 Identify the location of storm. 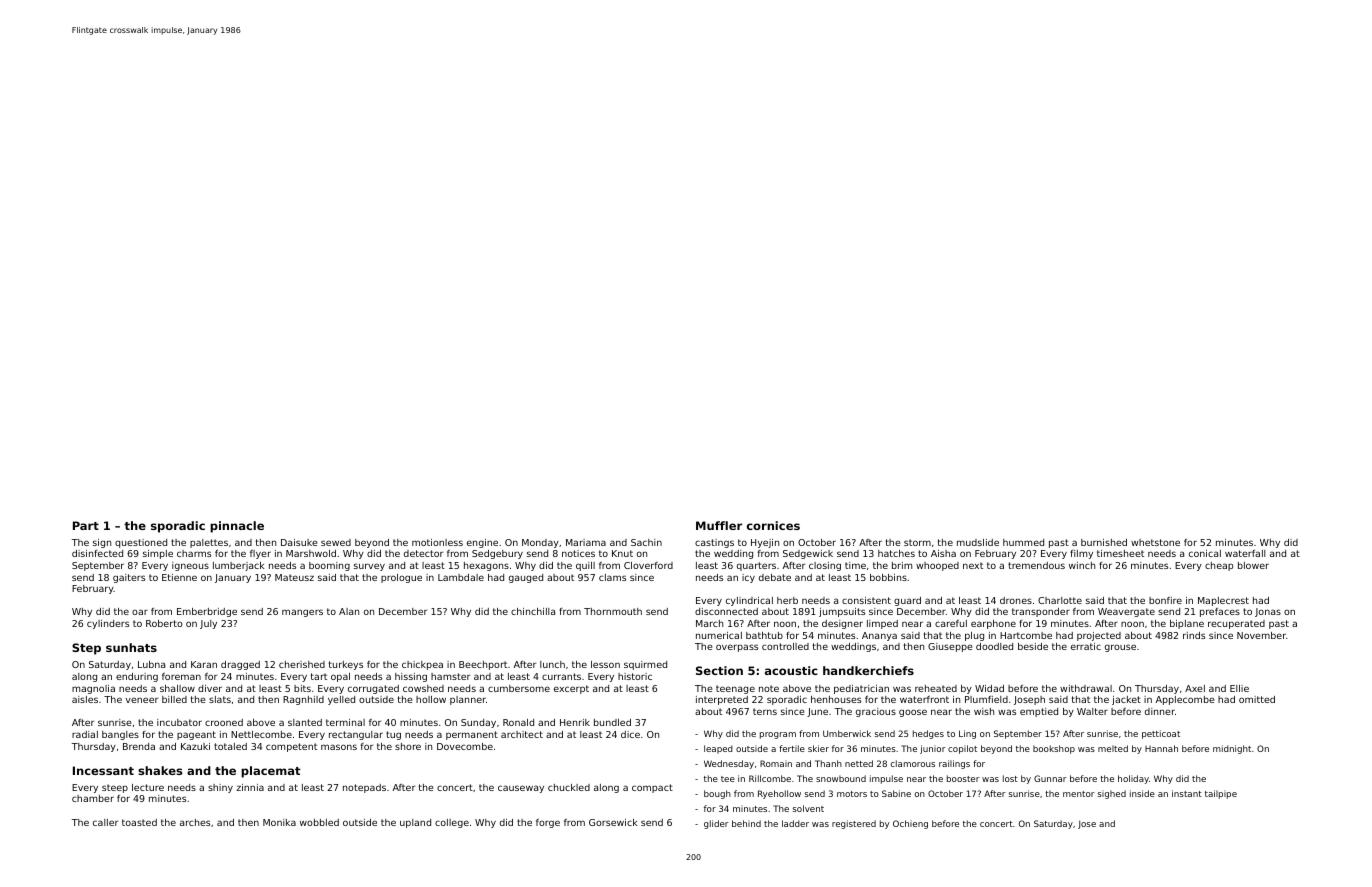
(917, 542).
